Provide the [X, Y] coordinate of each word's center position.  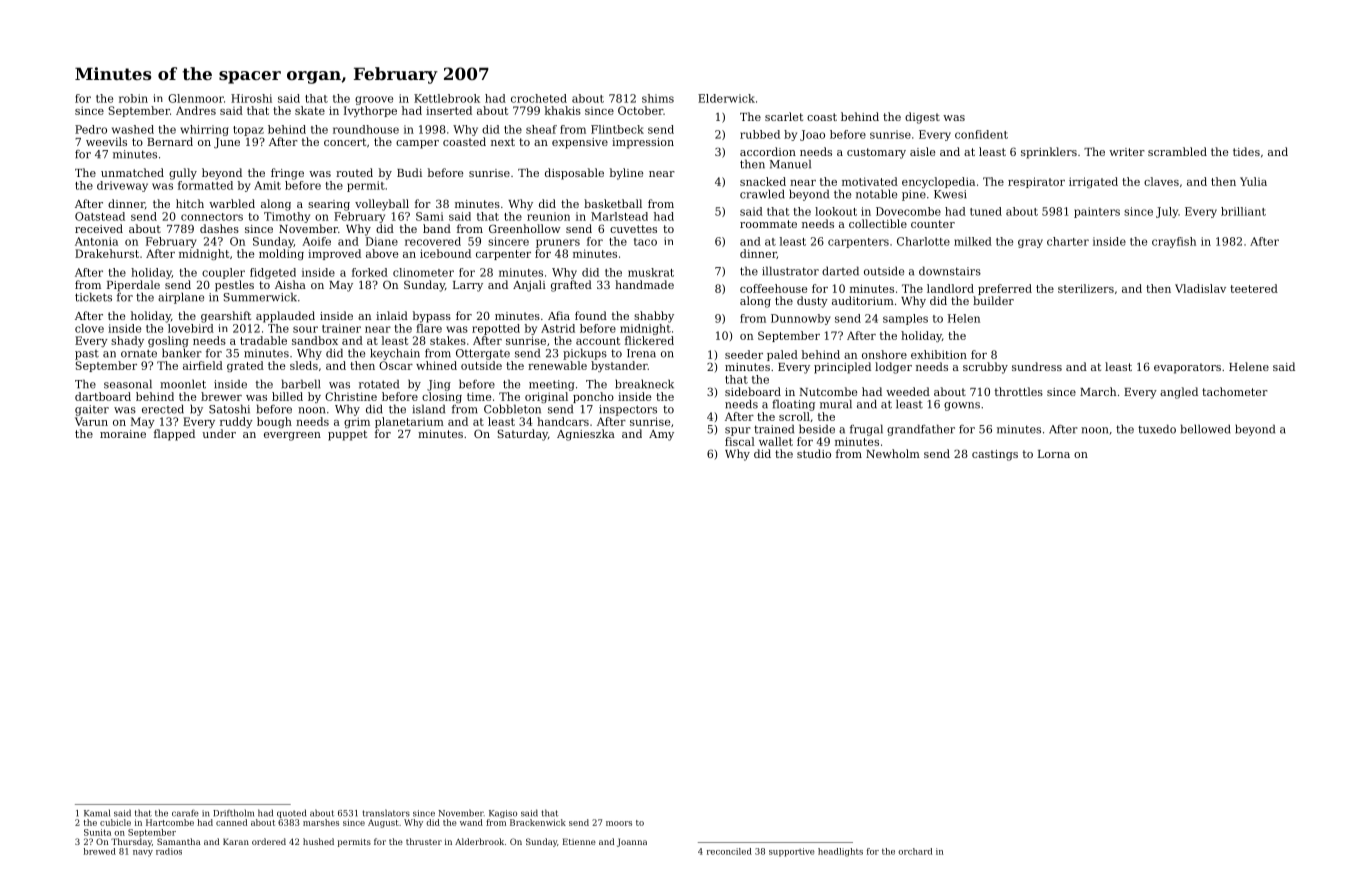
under [219, 433]
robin [133, 98]
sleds [304, 365]
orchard [915, 851]
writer [1127, 152]
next [503, 142]
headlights [840, 852]
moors [619, 823]
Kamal [97, 813]
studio [814, 453]
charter [1068, 241]
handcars [563, 421]
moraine [123, 434]
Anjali [529, 286]
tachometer [1235, 391]
